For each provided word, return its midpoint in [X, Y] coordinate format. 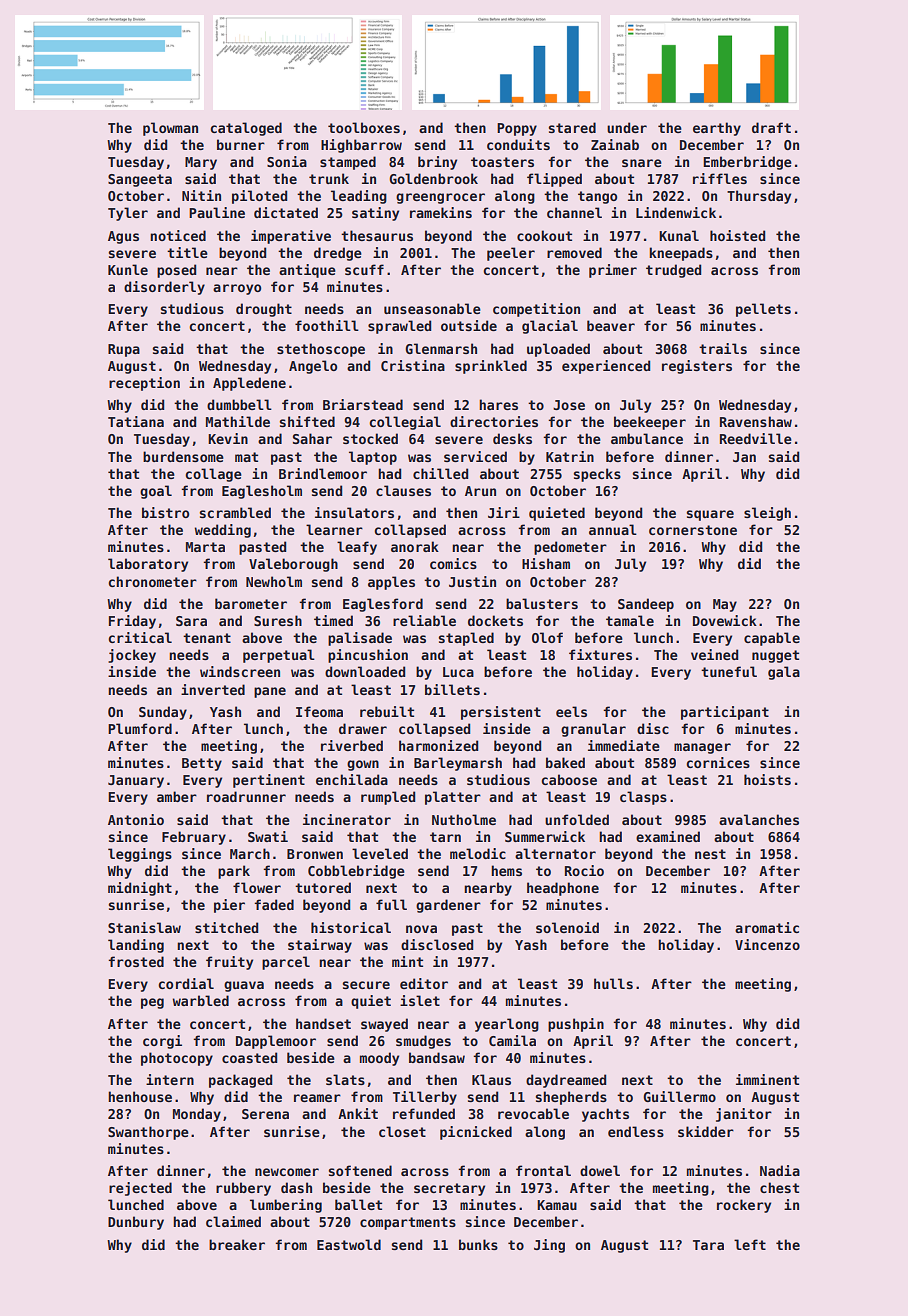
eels [571, 711]
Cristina [413, 365]
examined [668, 836]
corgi [162, 1042]
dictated [286, 212]
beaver [611, 325]
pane [270, 692]
